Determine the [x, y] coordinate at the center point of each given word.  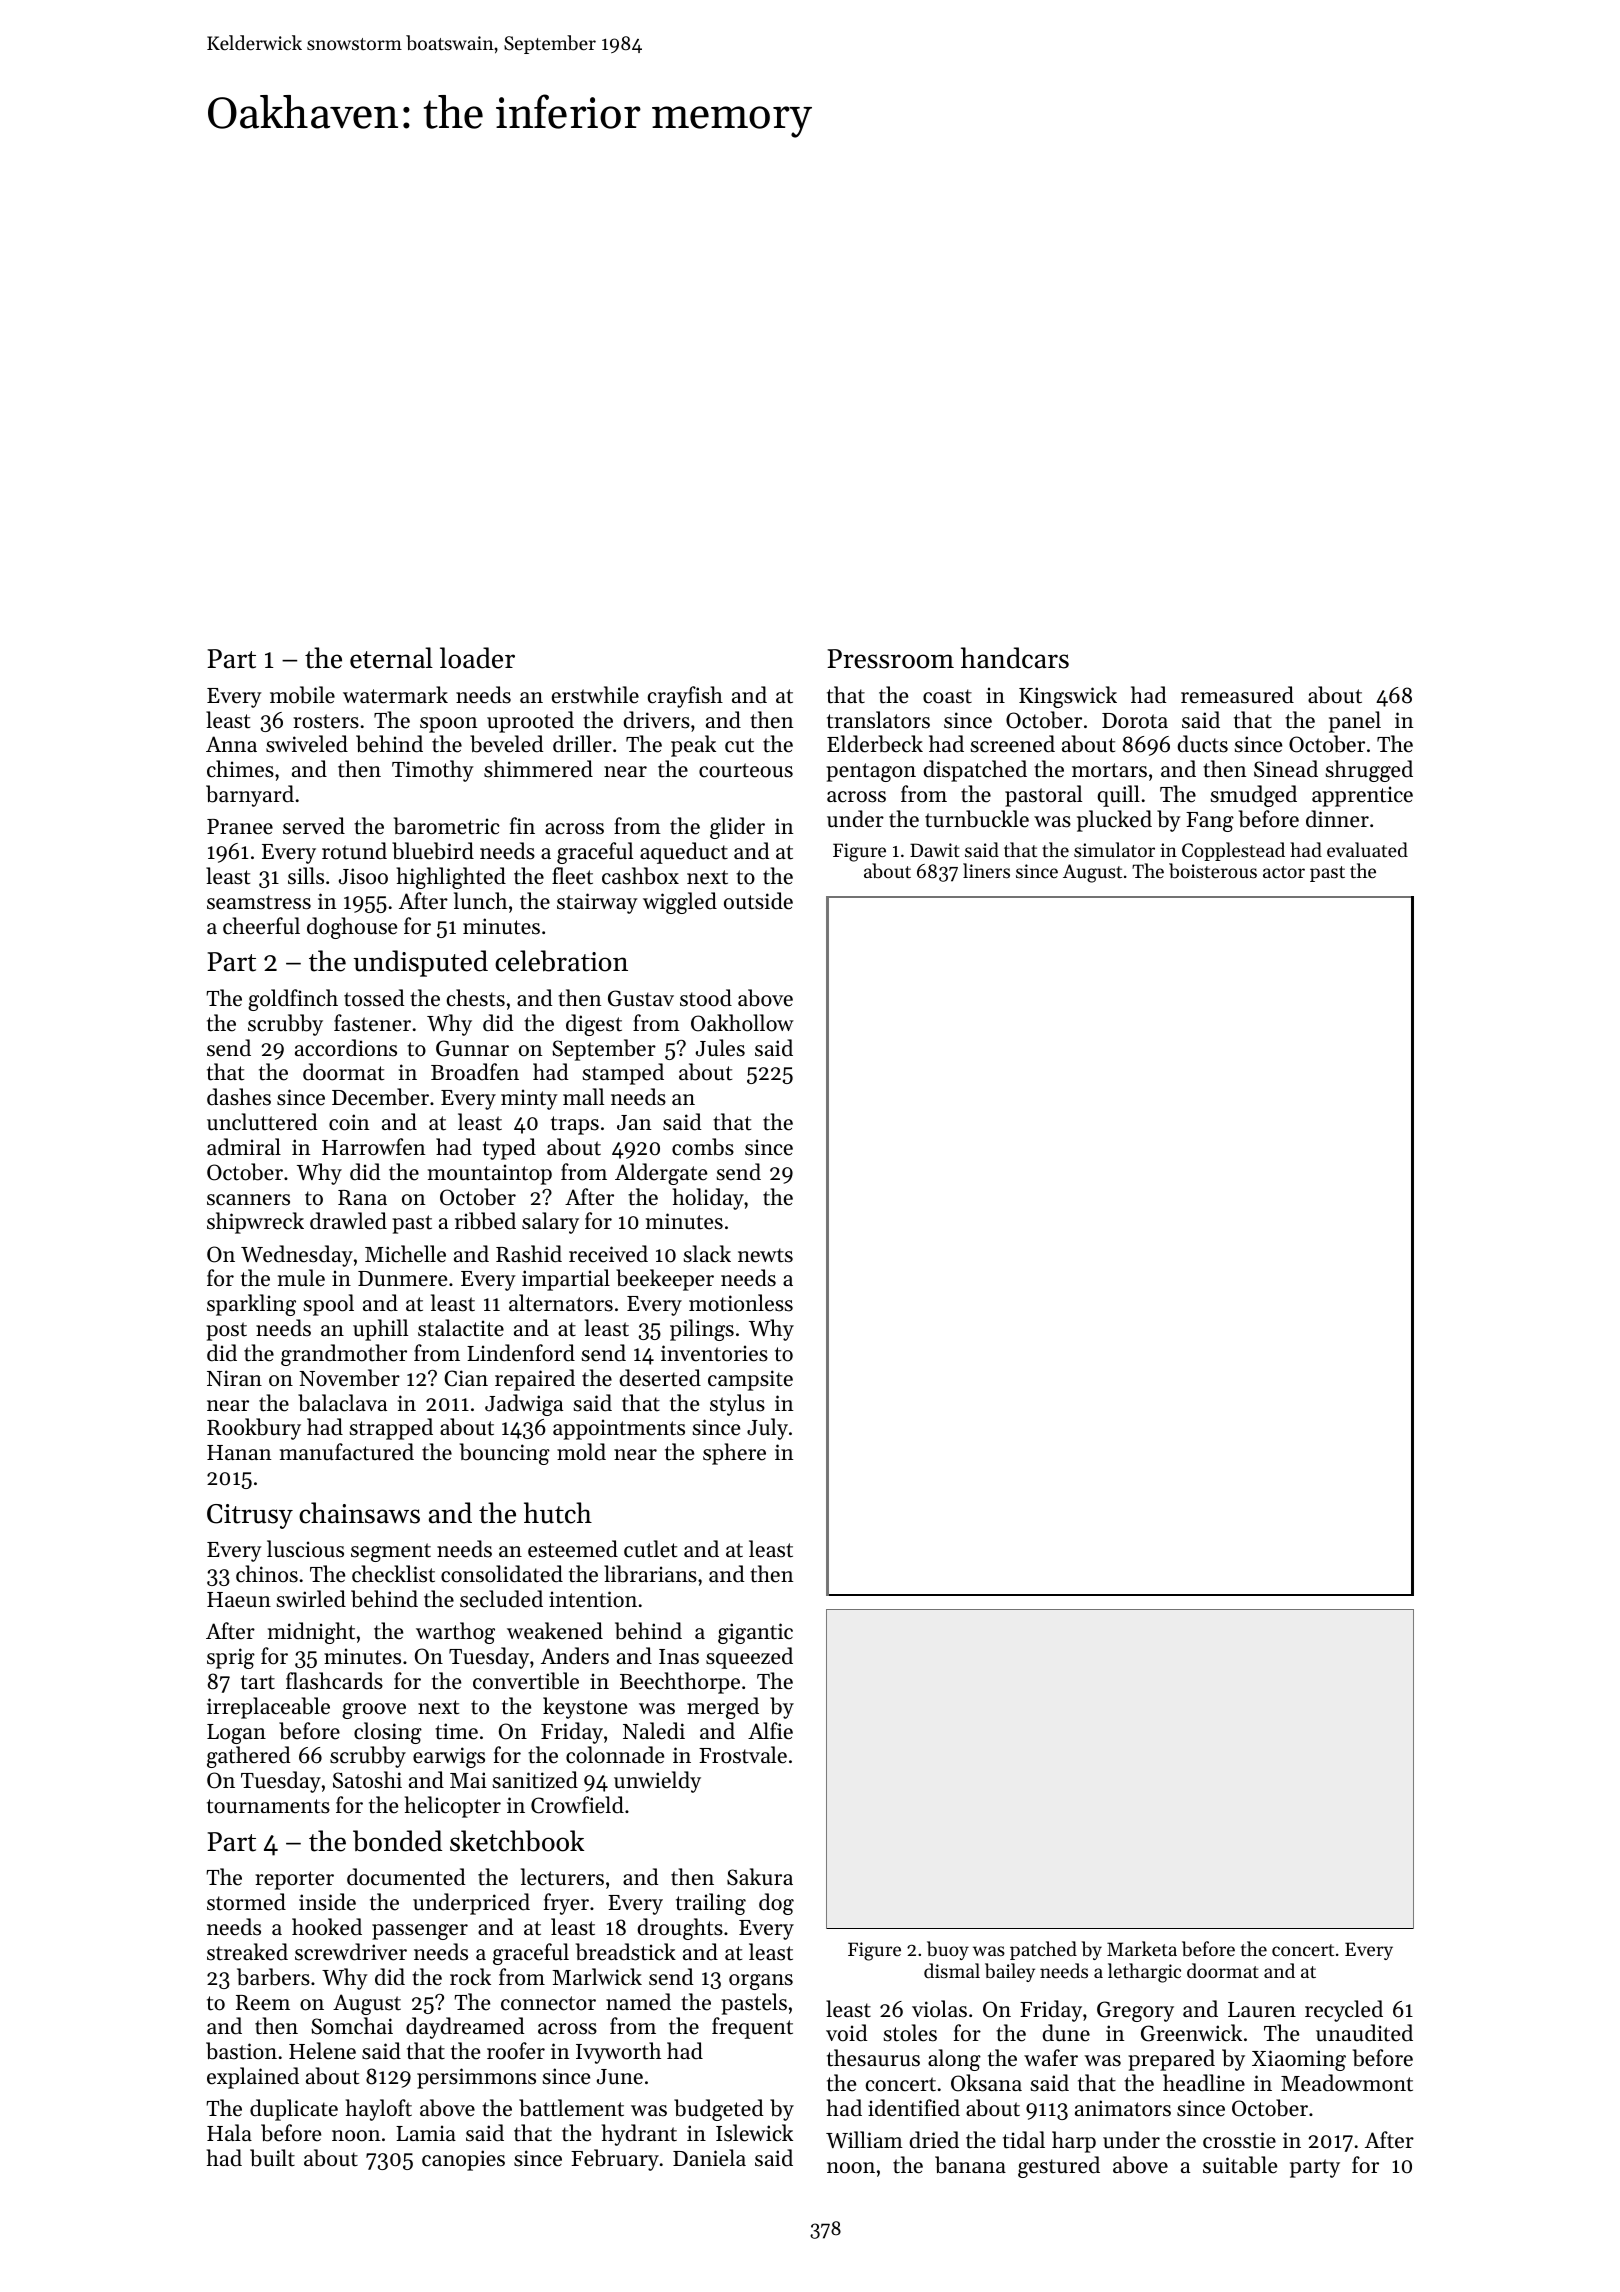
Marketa [1142, 1948]
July [767, 1429]
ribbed [485, 1221]
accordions [346, 1048]
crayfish [685, 697]
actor [1284, 872]
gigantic [755, 1633]
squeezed [749, 1658]
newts [765, 1255]
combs [703, 1147]
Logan [236, 1734]
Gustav [641, 998]
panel [1355, 722]
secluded [501, 1599]
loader [477, 658]
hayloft [379, 2110]
